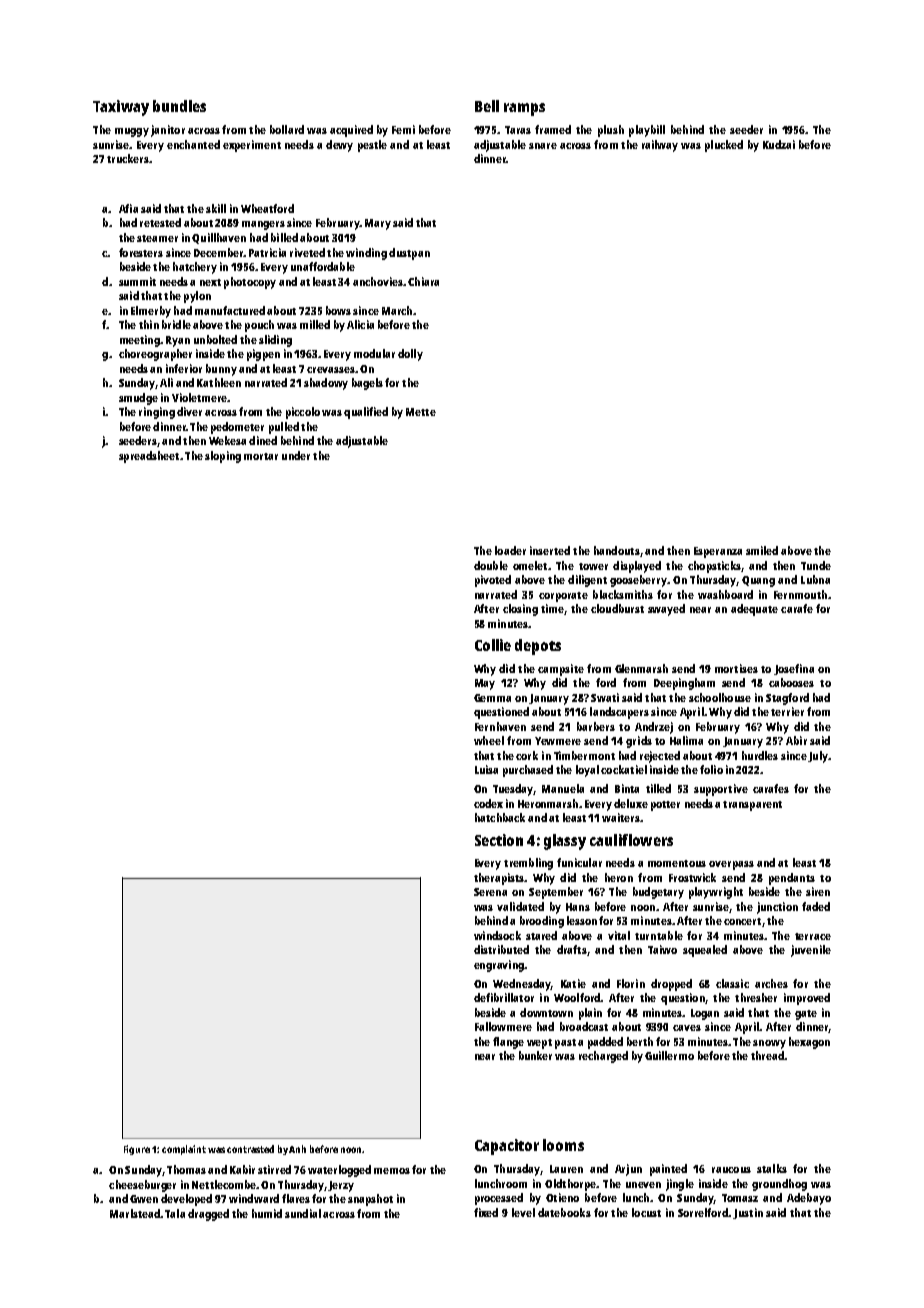 This document has height=1308, width=924. I want to click on sundial, so click(303, 1213).
